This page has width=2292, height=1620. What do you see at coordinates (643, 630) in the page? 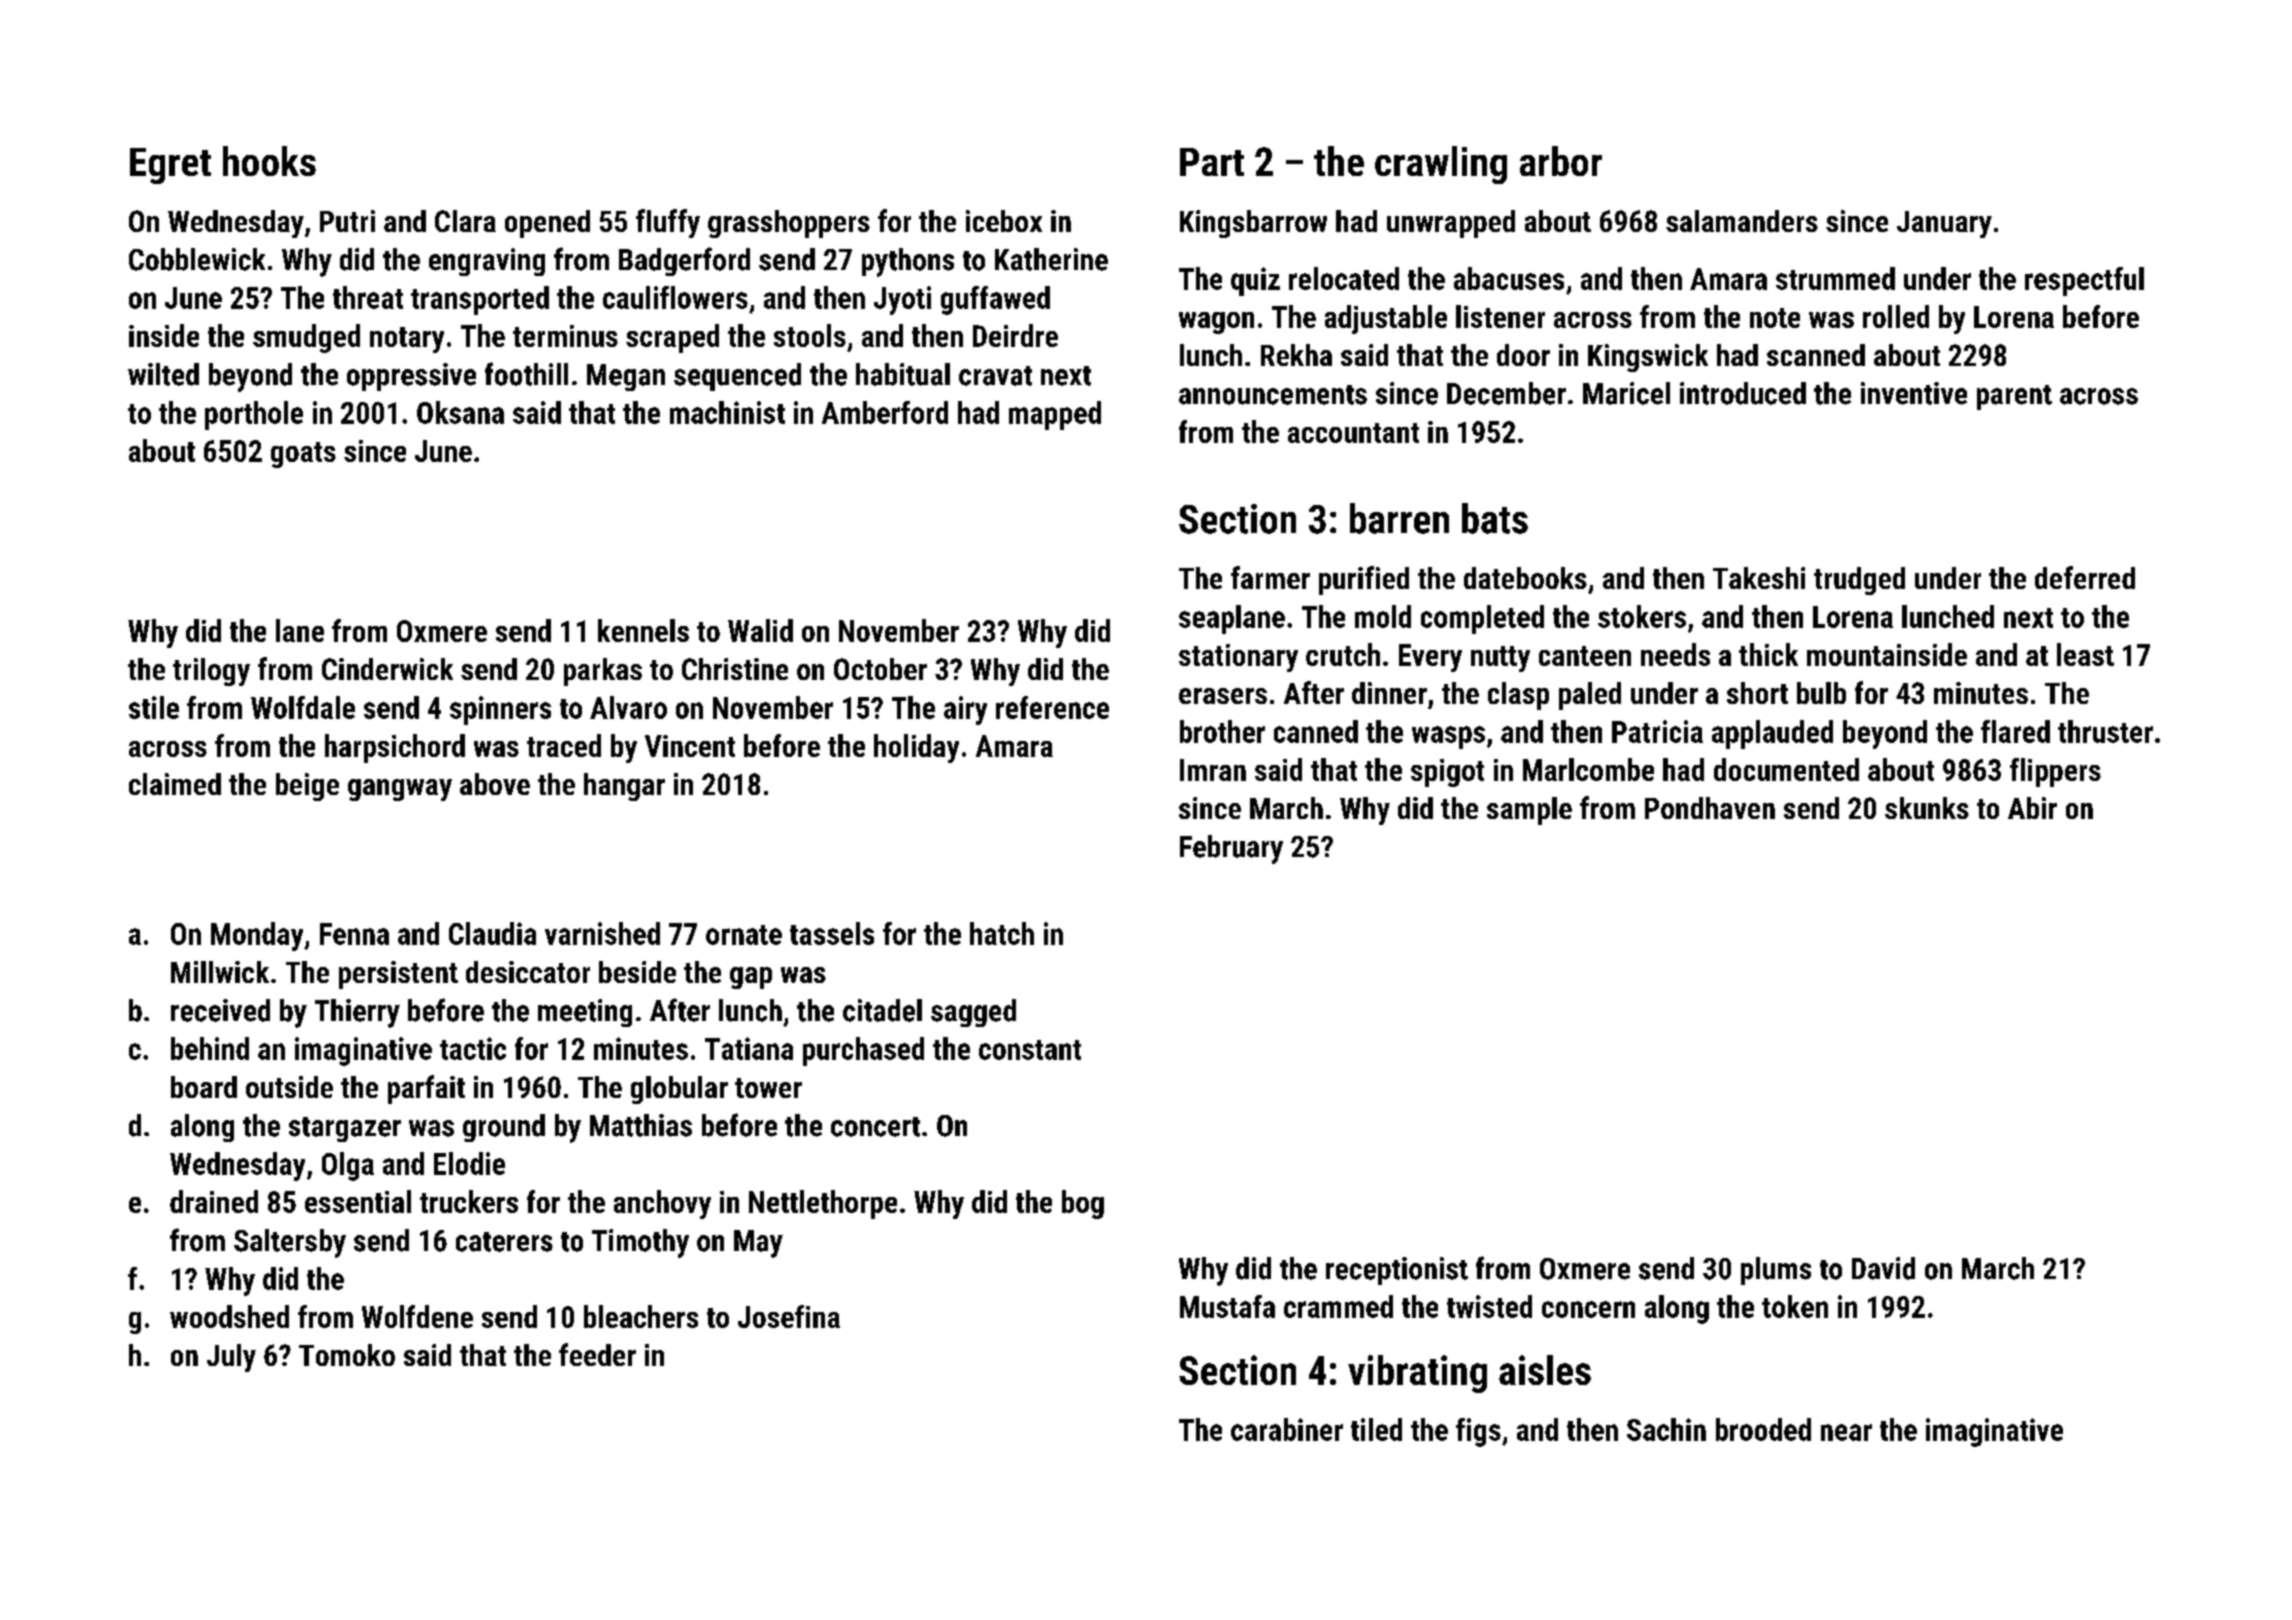
I see `kennels` at bounding box center [643, 630].
